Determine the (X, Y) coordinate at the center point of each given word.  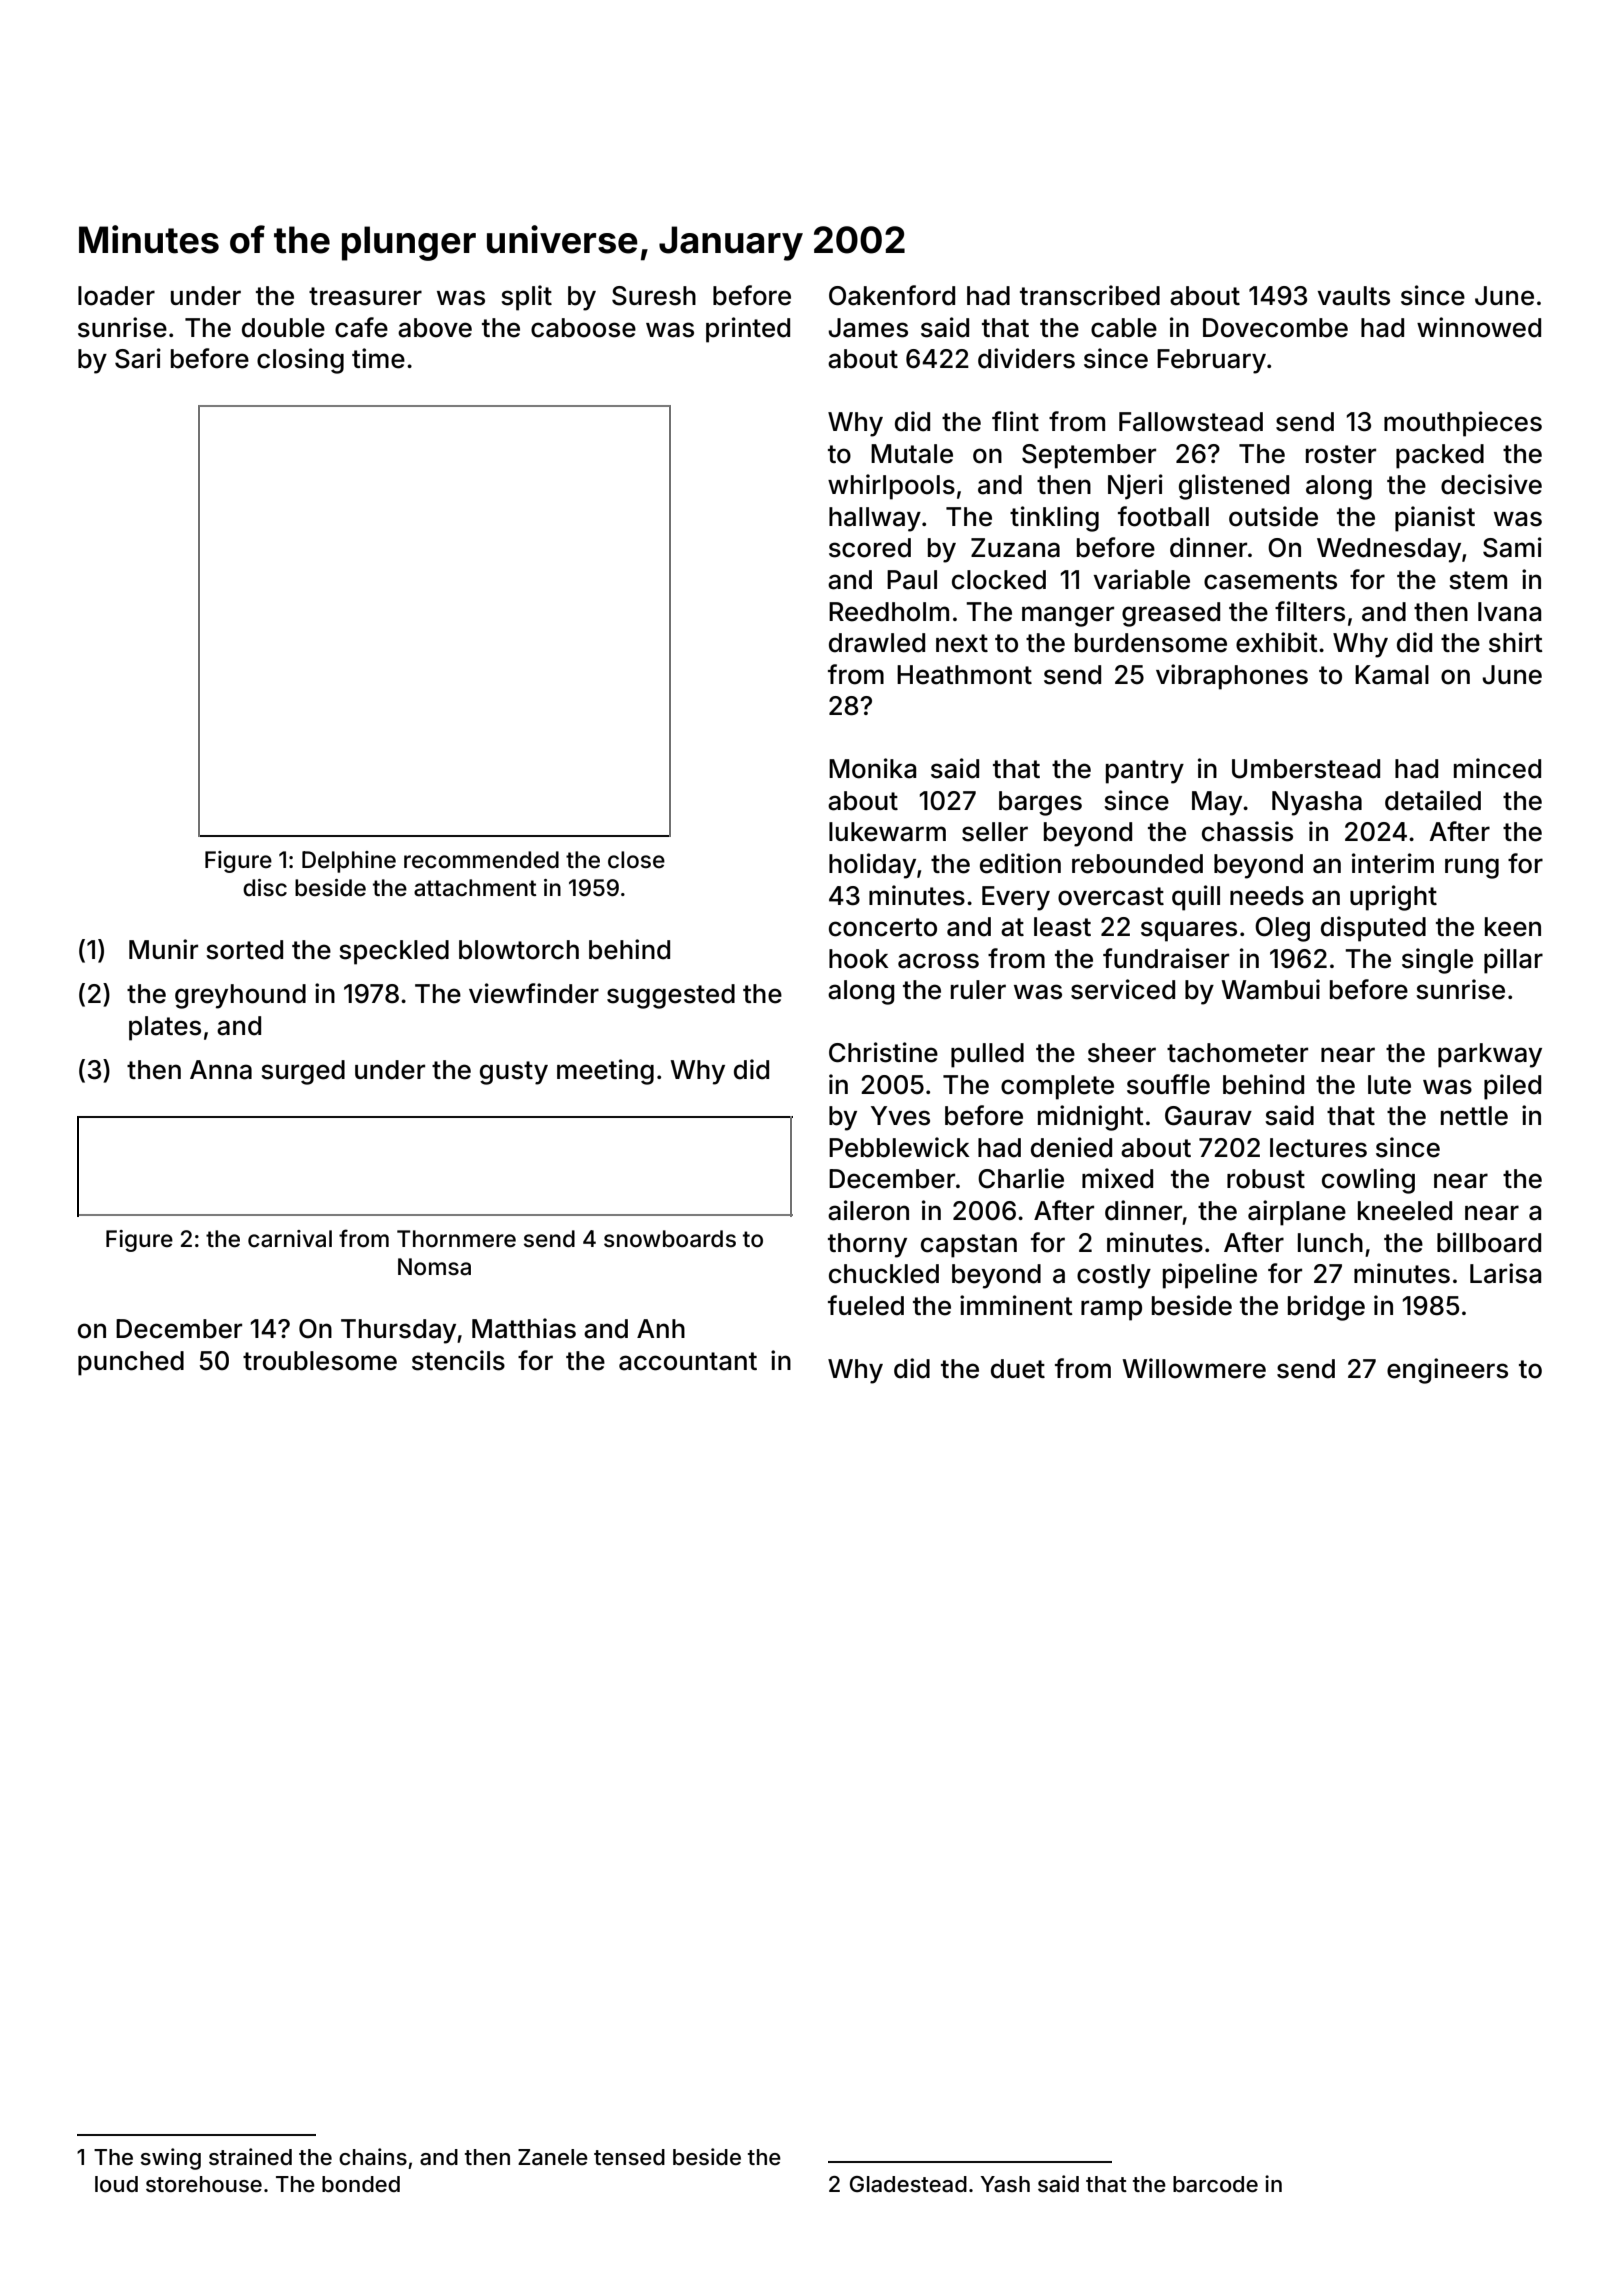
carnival (290, 1239)
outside (1273, 516)
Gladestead (908, 2184)
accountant (688, 1361)
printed (748, 330)
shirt (1516, 642)
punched (131, 1363)
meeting (605, 1072)
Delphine (349, 862)
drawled (877, 643)
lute (1389, 1085)
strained (250, 2157)
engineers (1447, 1371)
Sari (138, 358)
